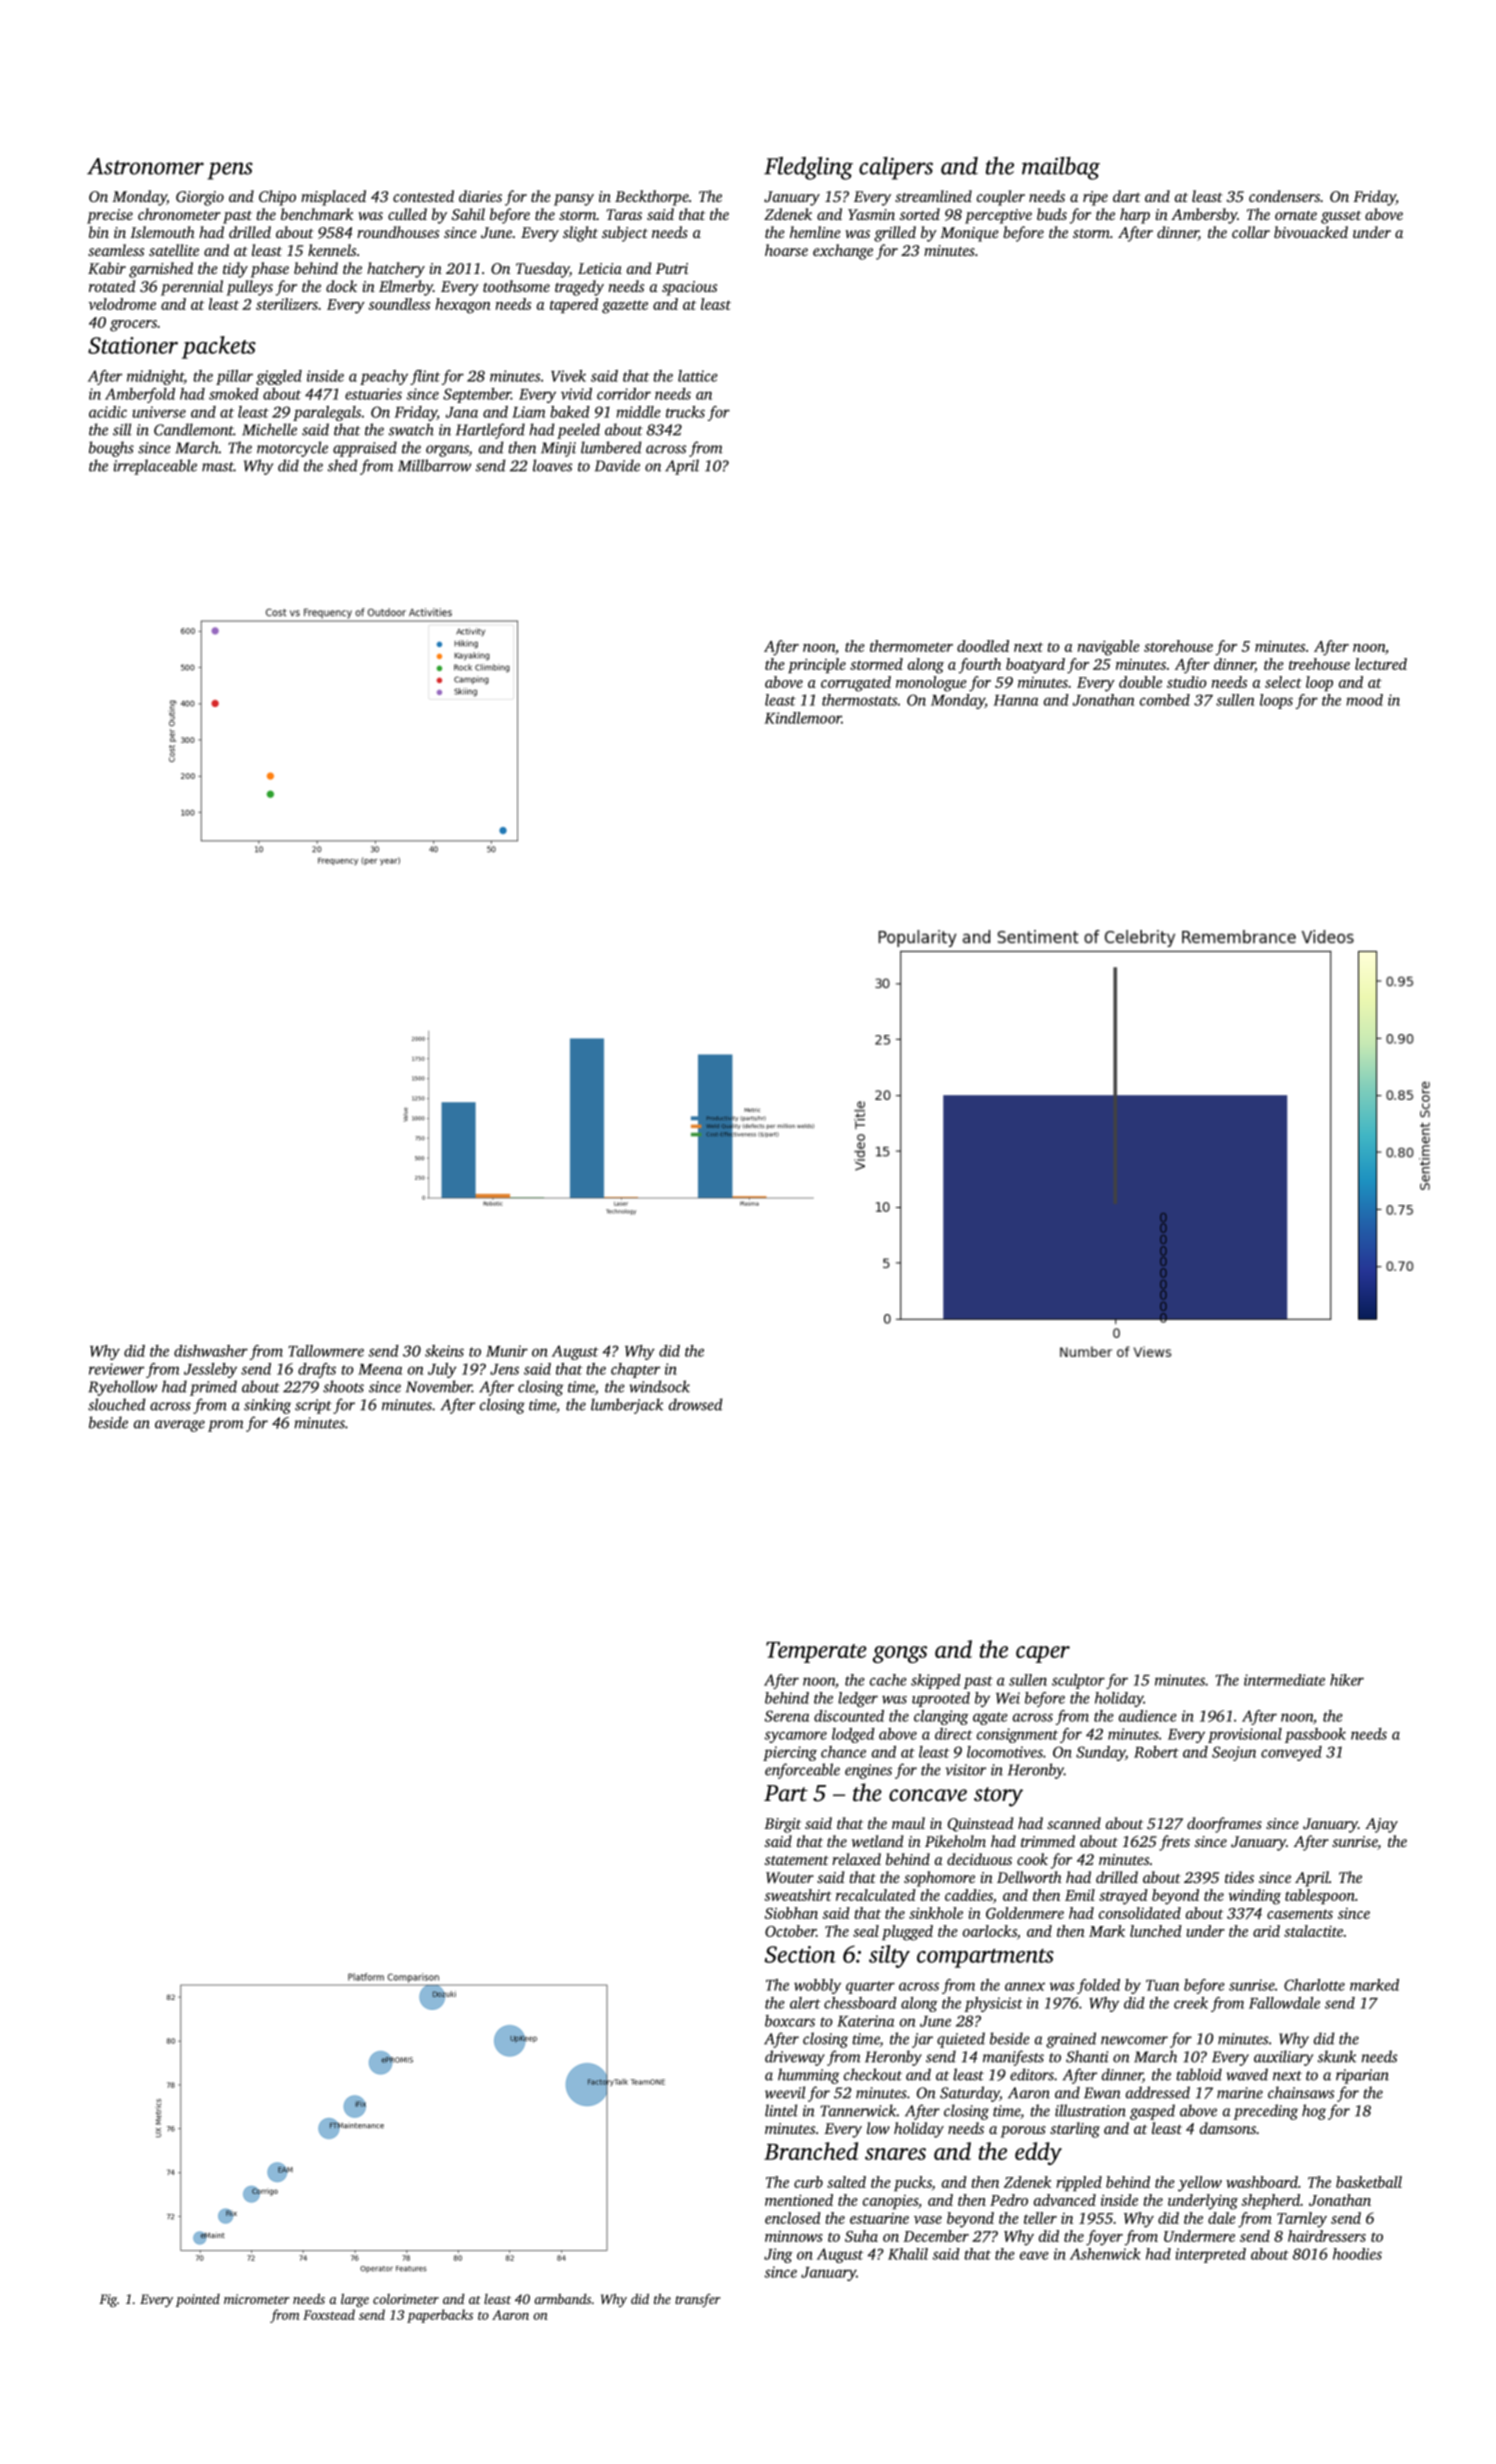 The image size is (1496, 2464). Describe the element at coordinates (1210, 2255) in the document. I see `interpreted` at that location.
